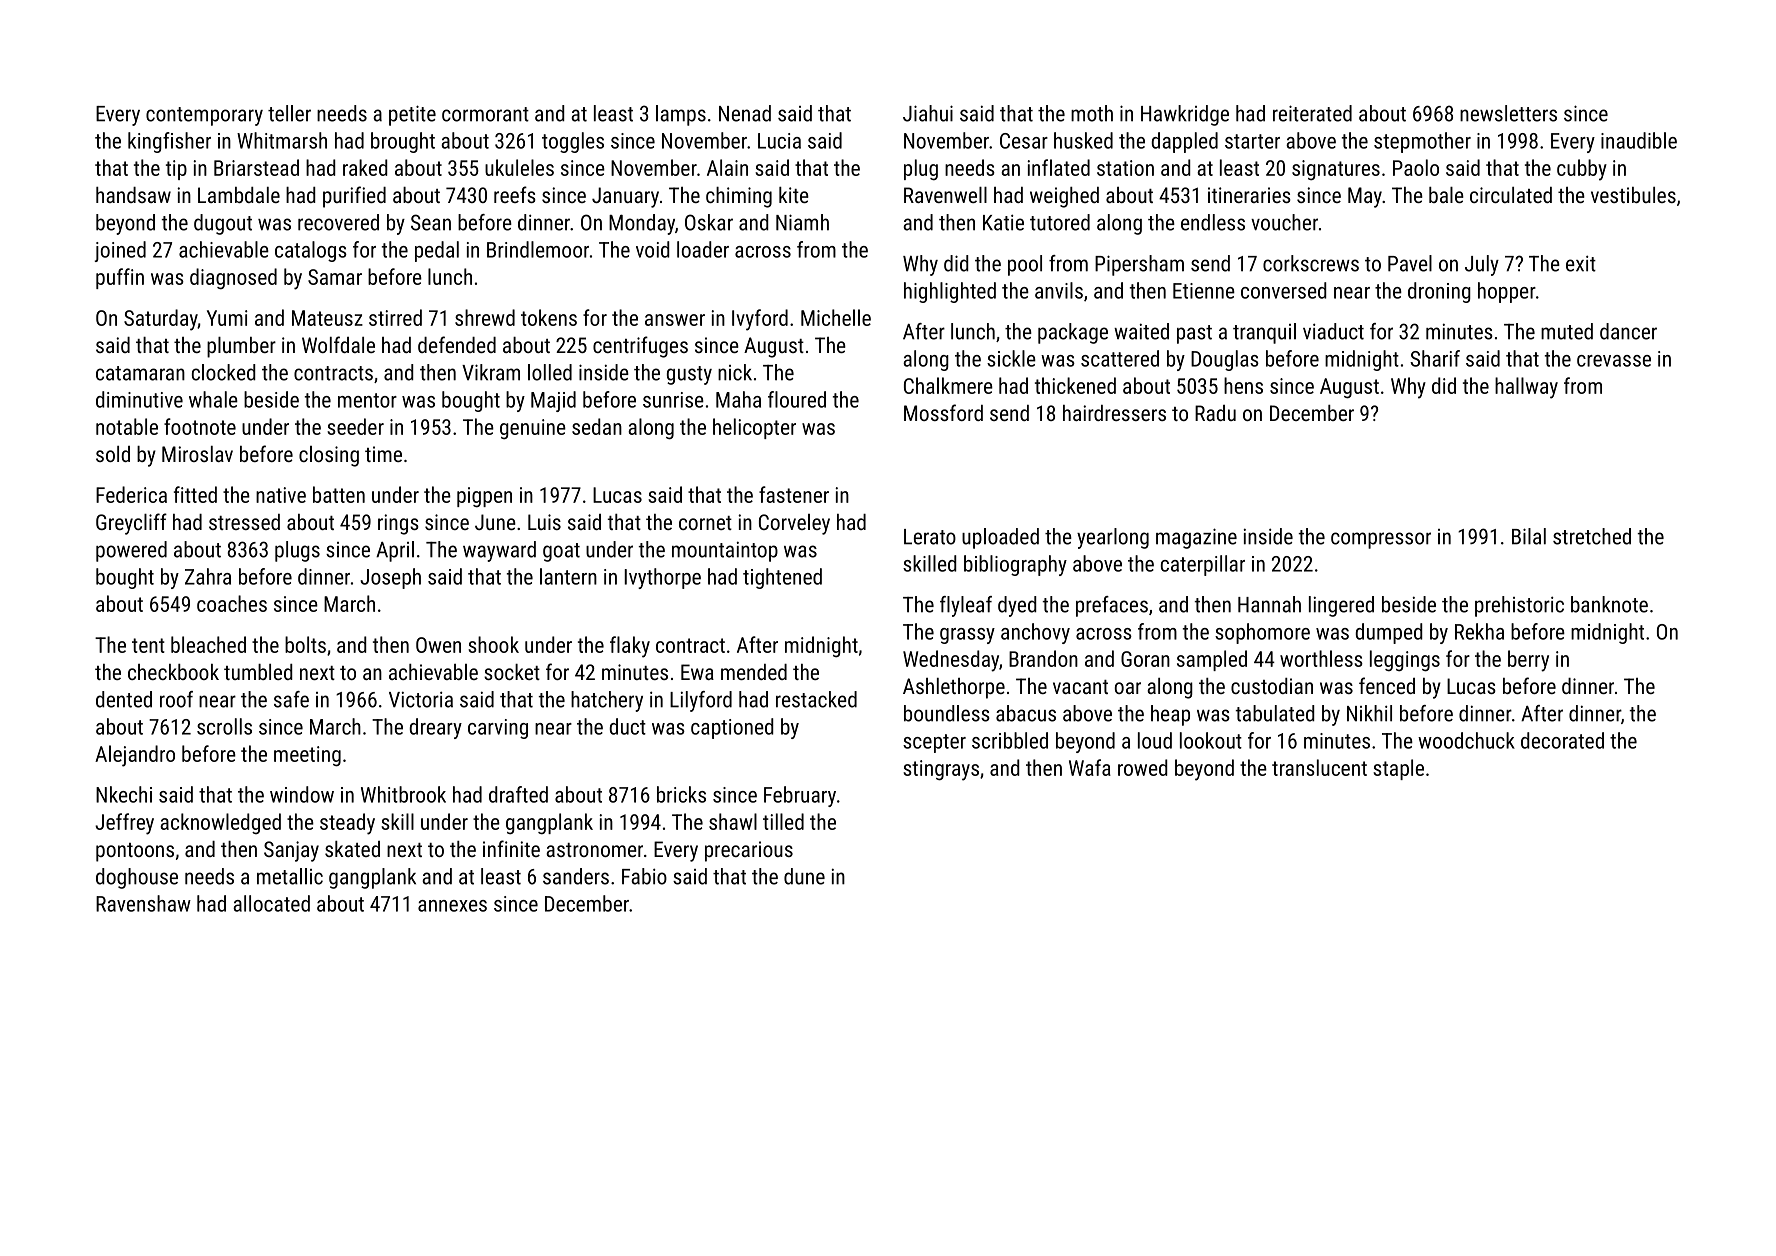 Image resolution: width=1776 pixels, height=1256 pixels. Describe the element at coordinates (779, 141) in the page. I see `Lucia` at that location.
